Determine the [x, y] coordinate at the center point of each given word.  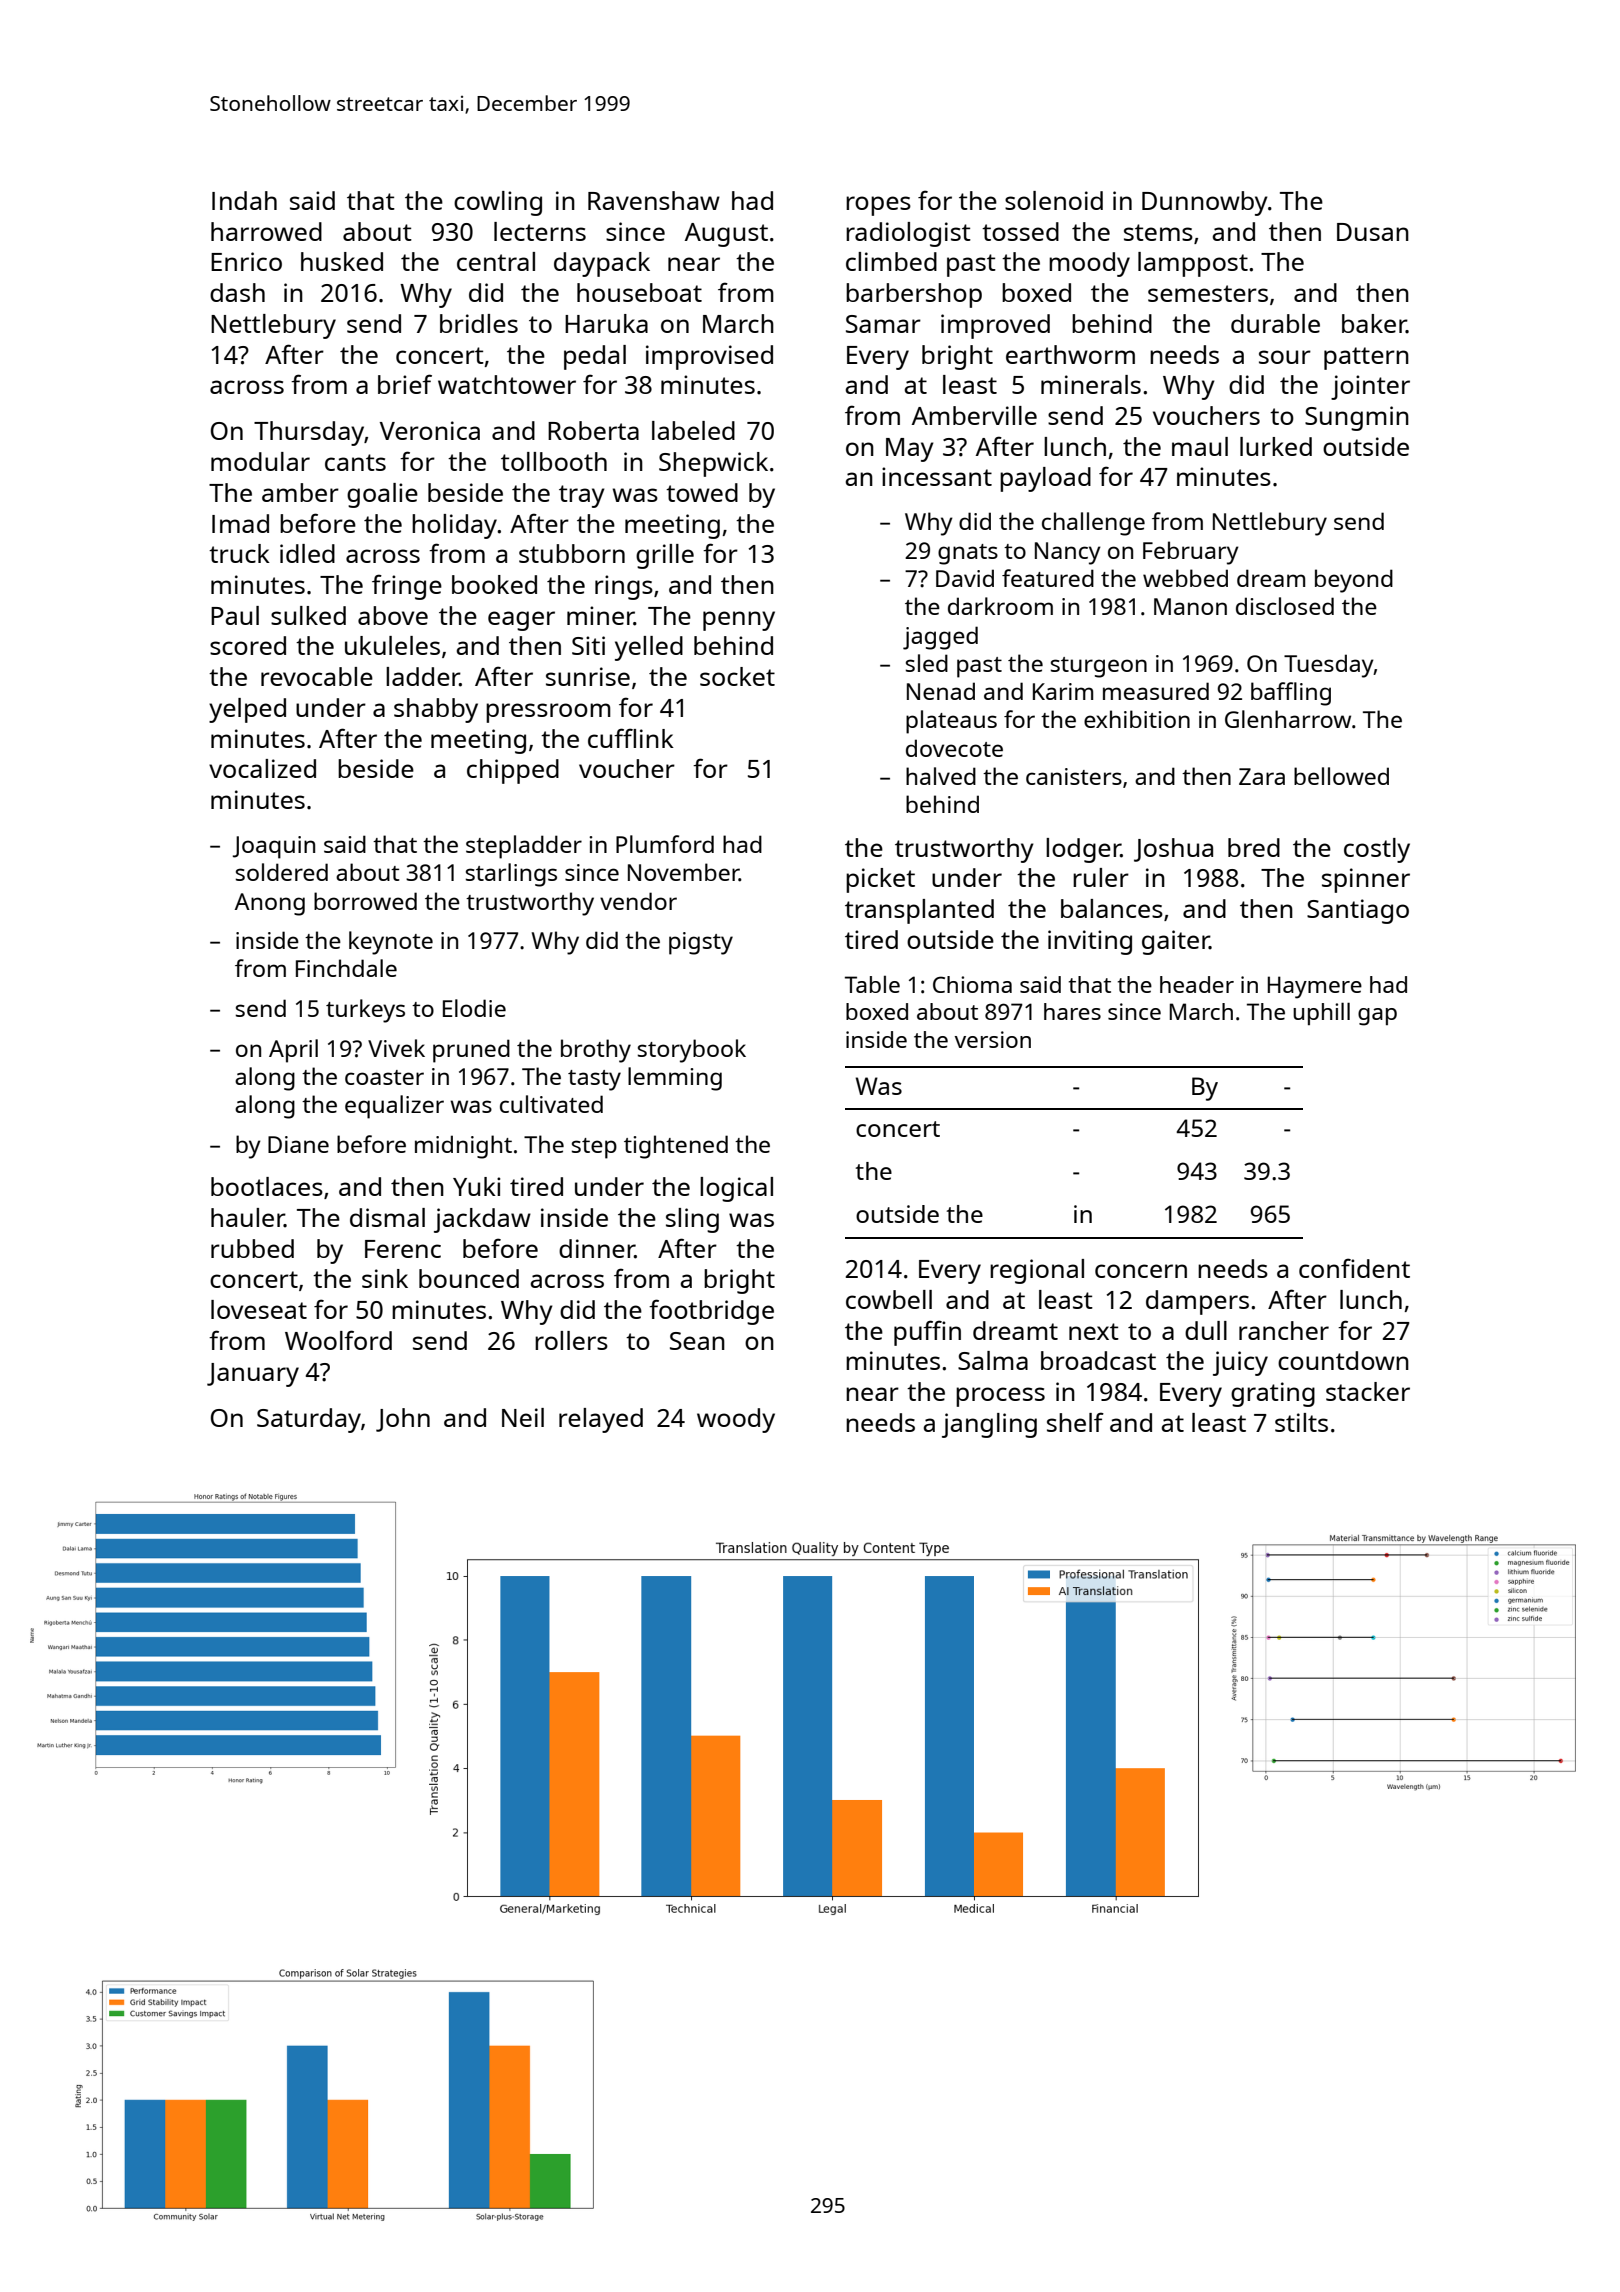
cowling [498, 203]
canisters [1074, 776]
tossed [1020, 231]
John [403, 1420]
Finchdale [346, 968]
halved [941, 776]
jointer [1370, 387]
